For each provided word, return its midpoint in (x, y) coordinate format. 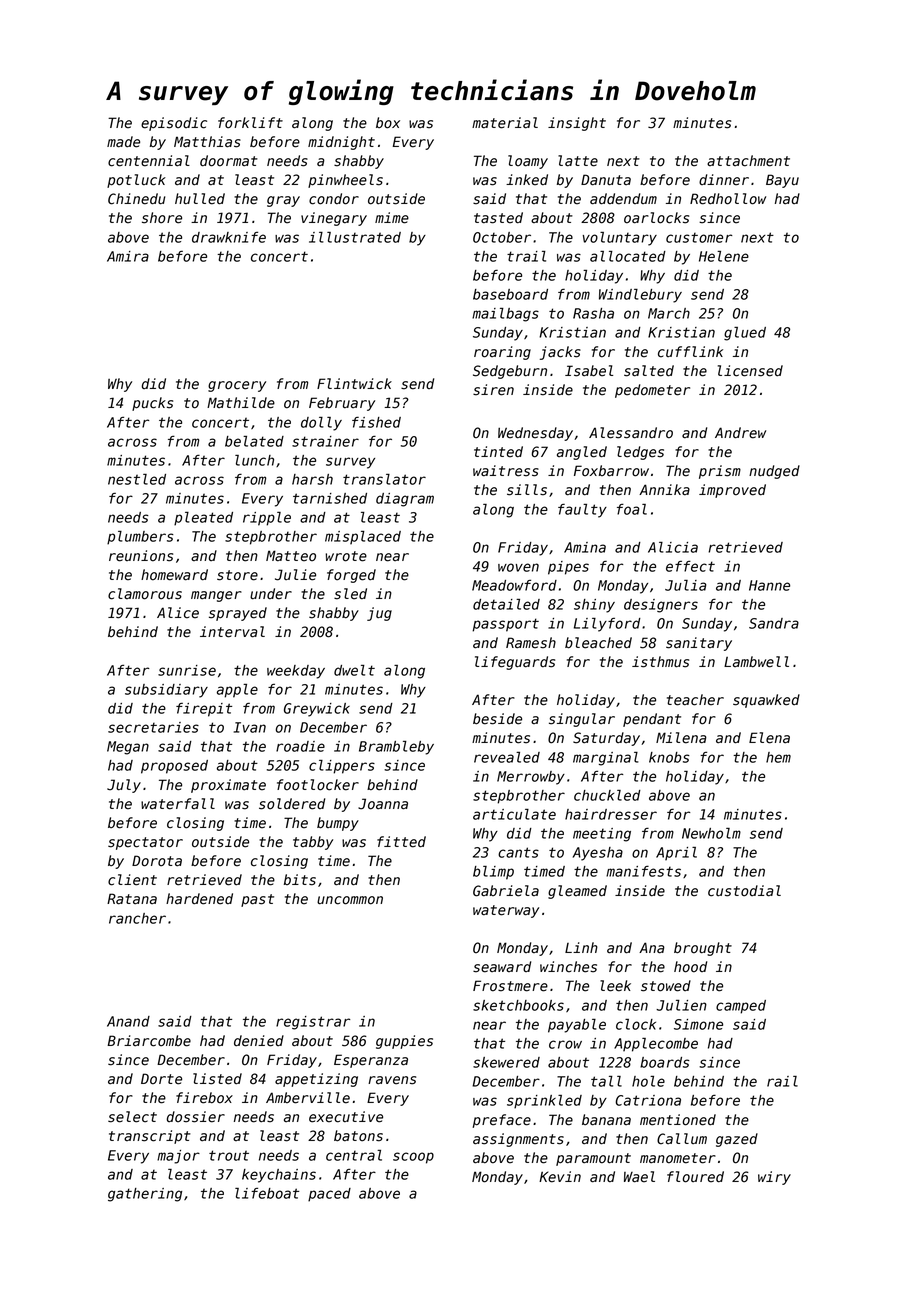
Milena (681, 738)
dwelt (354, 670)
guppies (404, 1042)
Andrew (740, 433)
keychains (279, 1176)
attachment (748, 161)
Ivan (250, 727)
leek (615, 986)
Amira (128, 256)
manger (216, 596)
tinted (498, 452)
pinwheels (345, 181)
